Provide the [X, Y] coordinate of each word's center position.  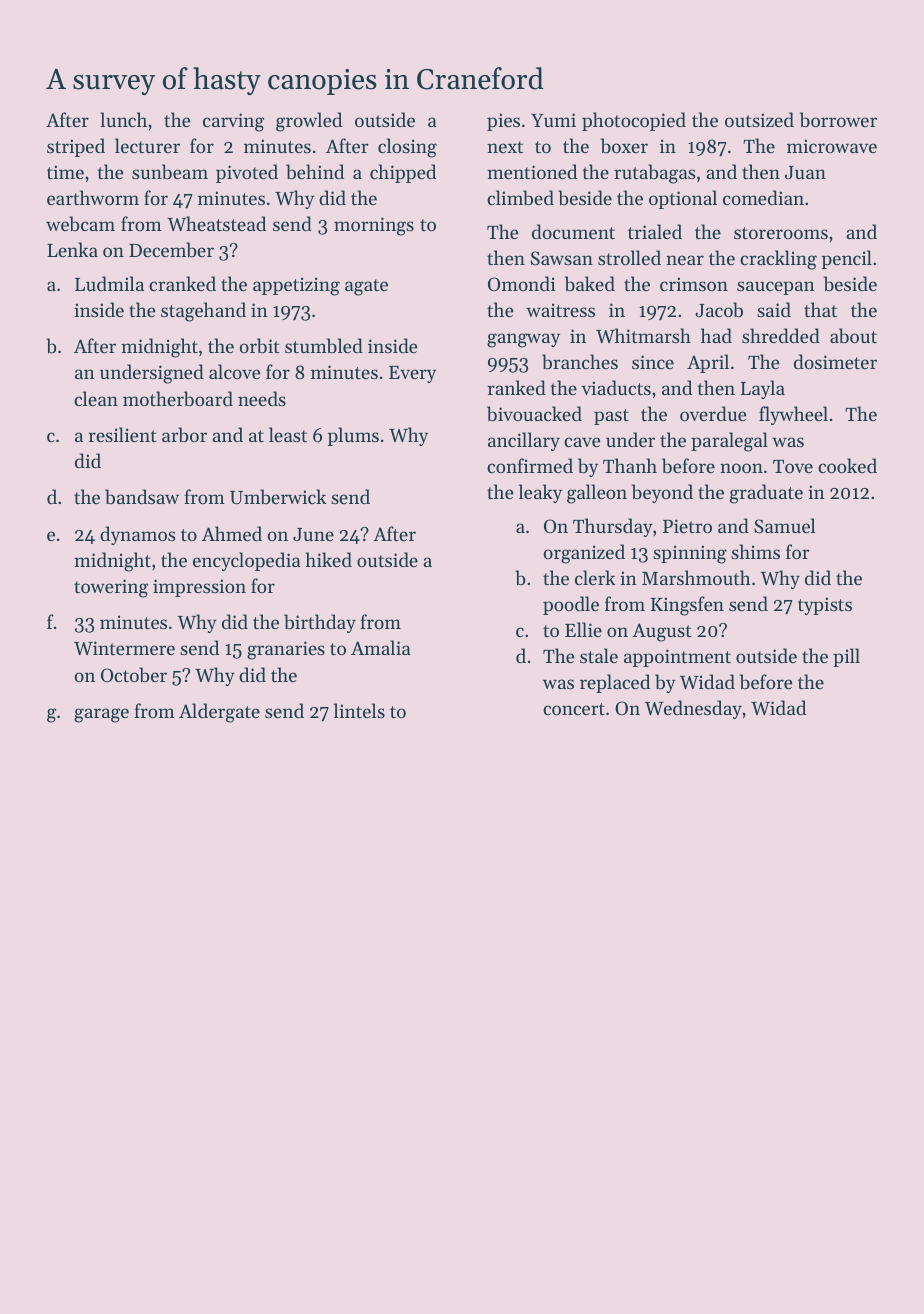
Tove [793, 466]
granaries [286, 650]
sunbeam [170, 172]
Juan [805, 173]
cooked [847, 465]
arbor [184, 434]
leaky [540, 493]
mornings [374, 226]
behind [315, 172]
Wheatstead [216, 223]
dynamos [138, 535]
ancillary [524, 441]
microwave [832, 146]
